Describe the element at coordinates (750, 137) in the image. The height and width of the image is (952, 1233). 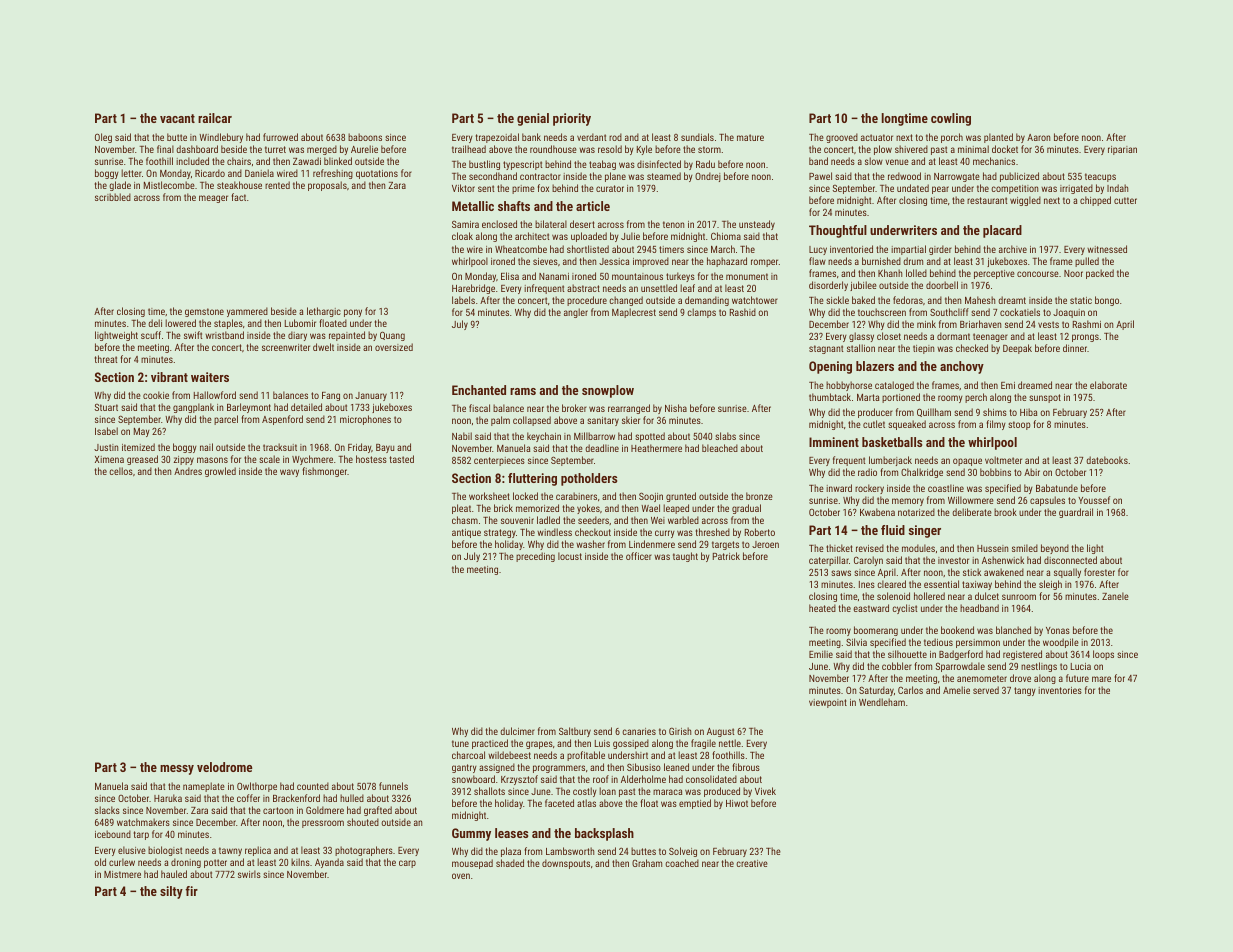
I see `mature` at that location.
